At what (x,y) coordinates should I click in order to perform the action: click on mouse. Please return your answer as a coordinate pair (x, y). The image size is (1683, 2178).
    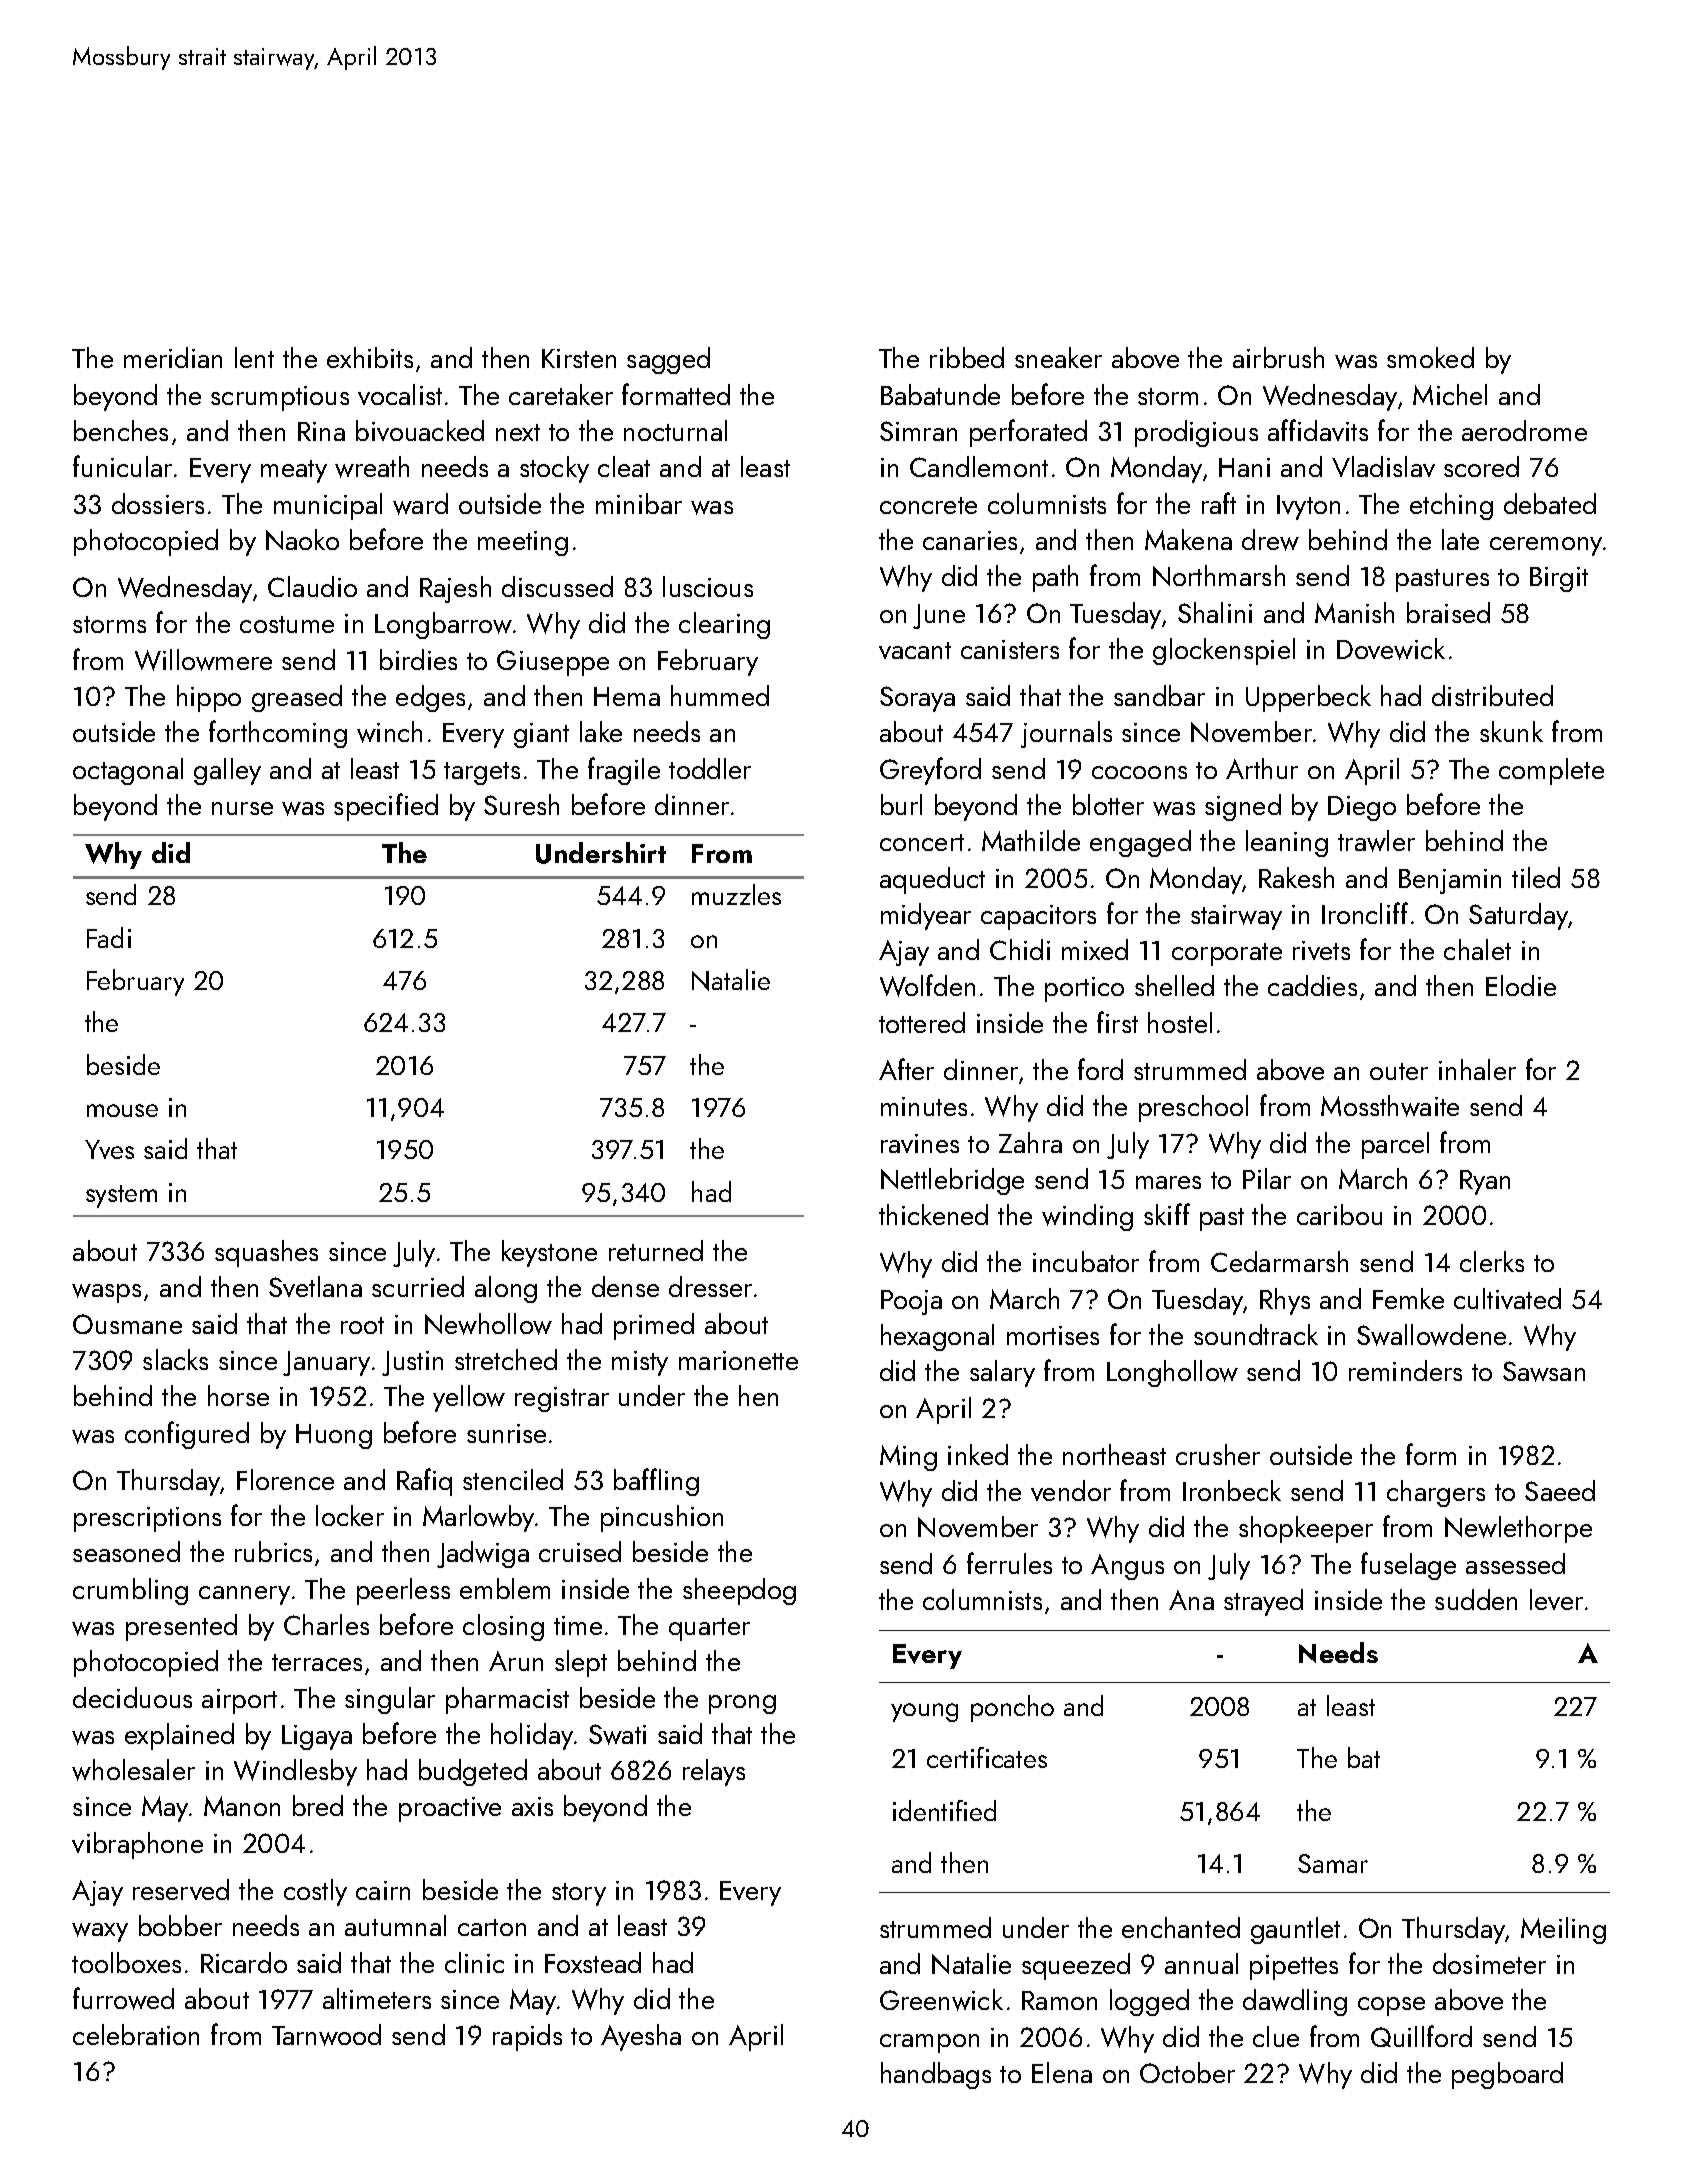
    Looking at the image, I should click on (122, 1110).
